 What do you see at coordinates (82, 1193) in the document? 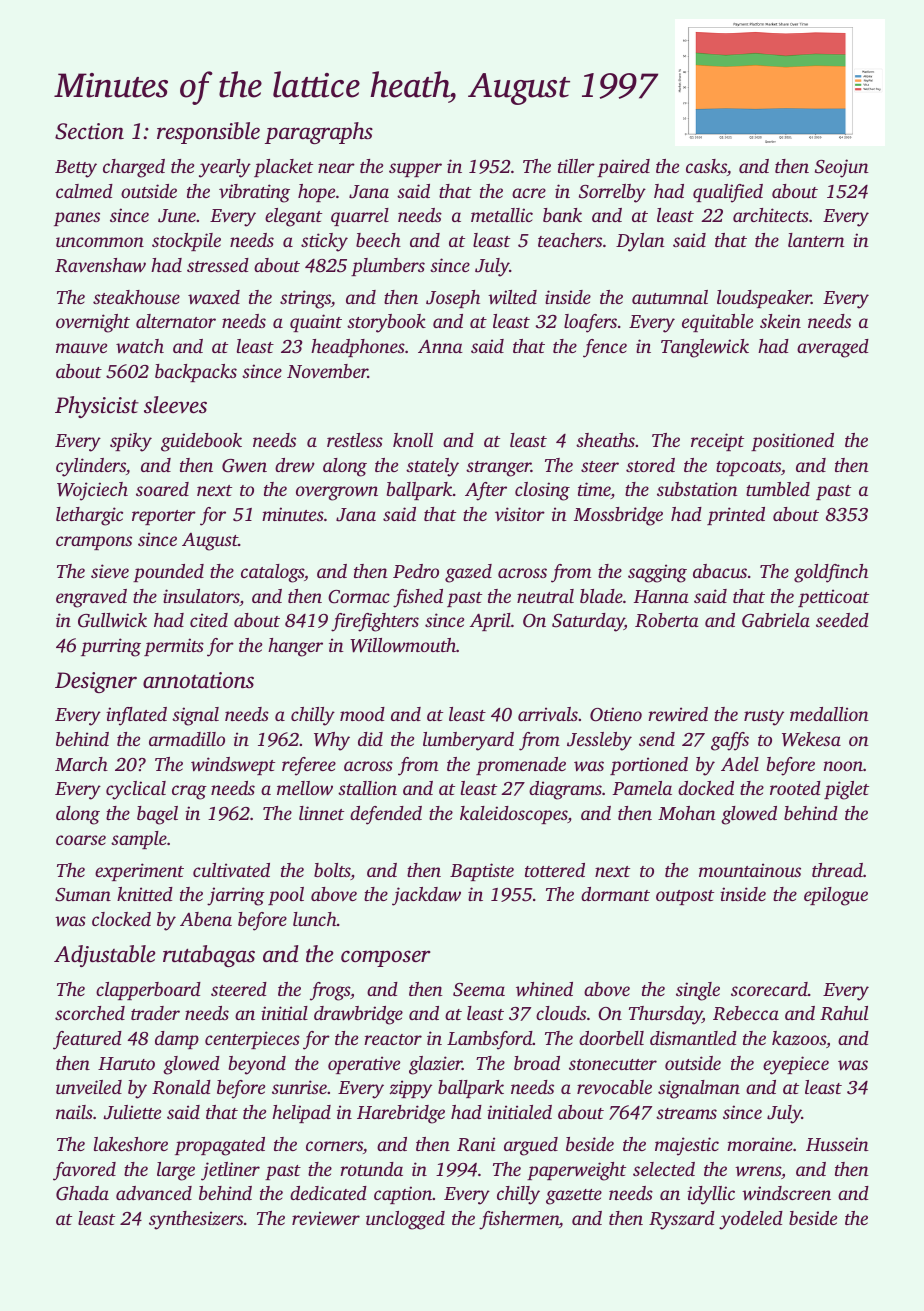
I see `Ghada` at bounding box center [82, 1193].
